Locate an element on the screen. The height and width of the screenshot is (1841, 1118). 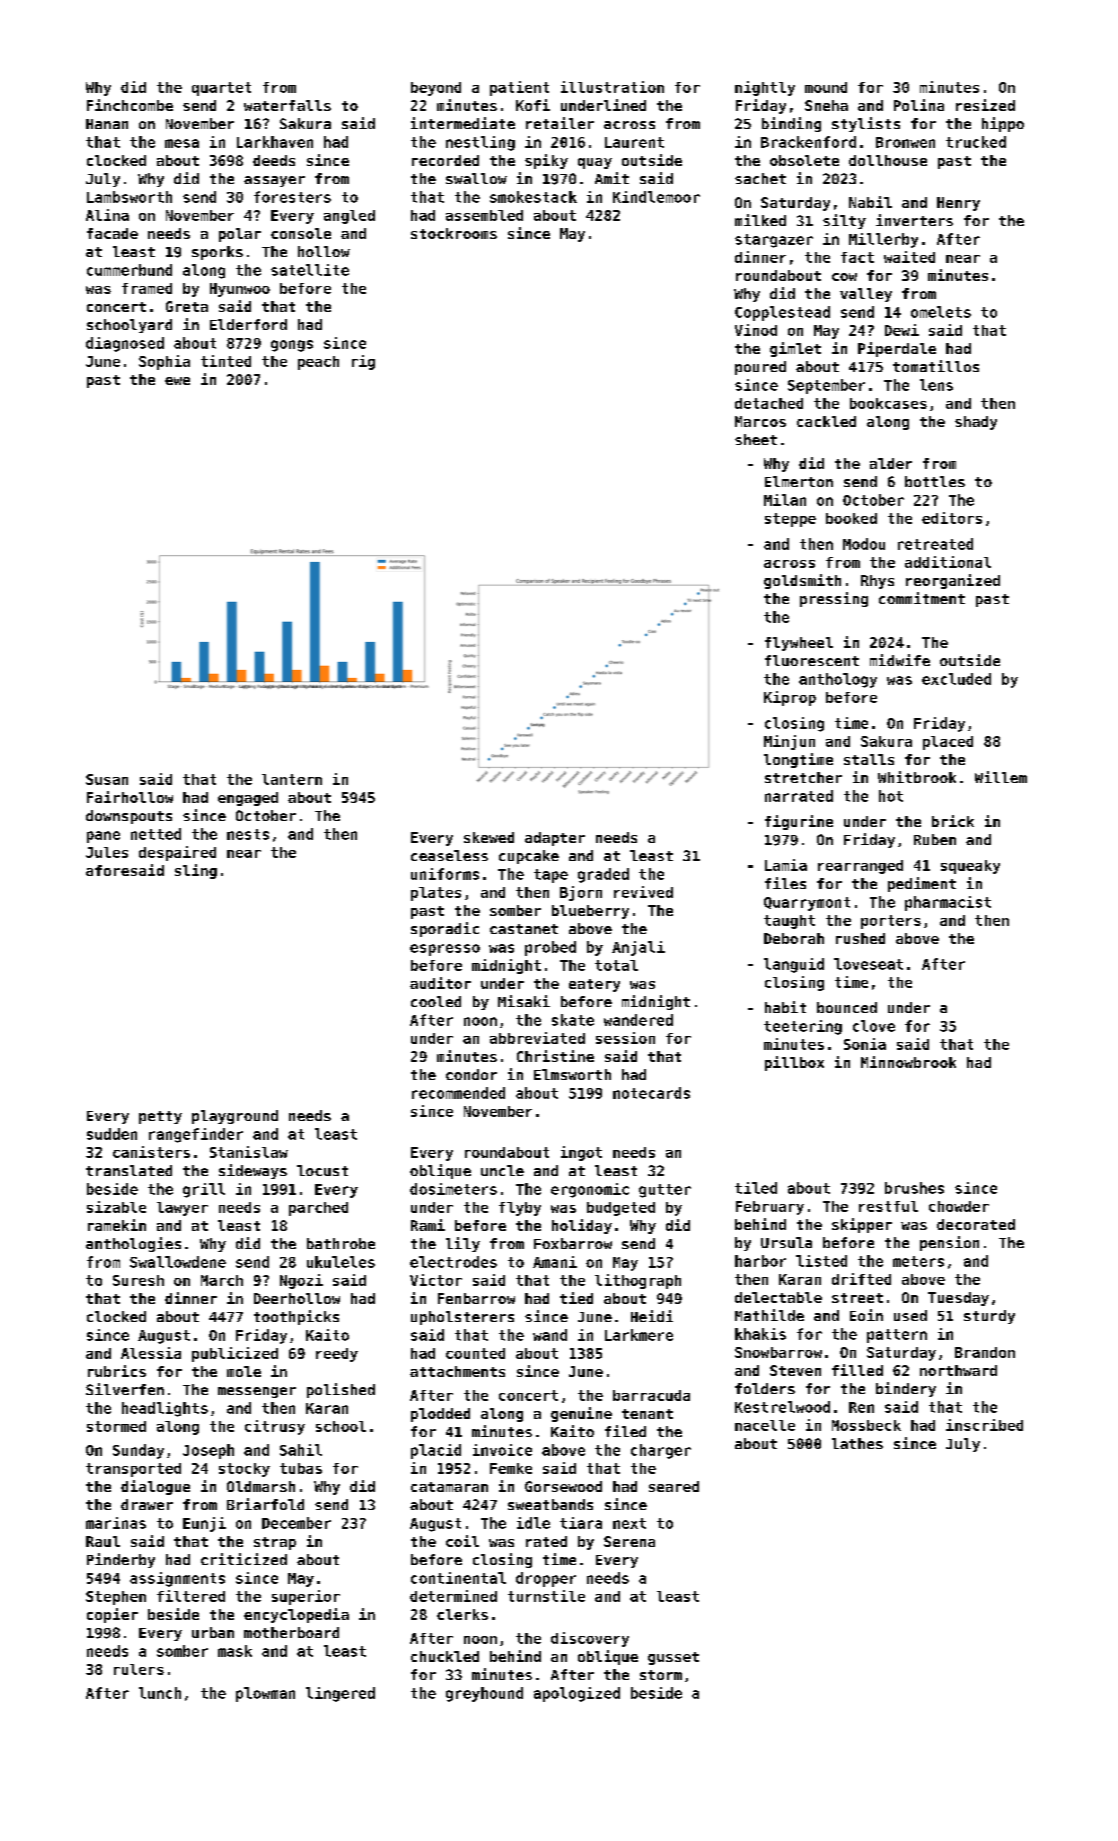
bounced is located at coordinates (847, 1007).
